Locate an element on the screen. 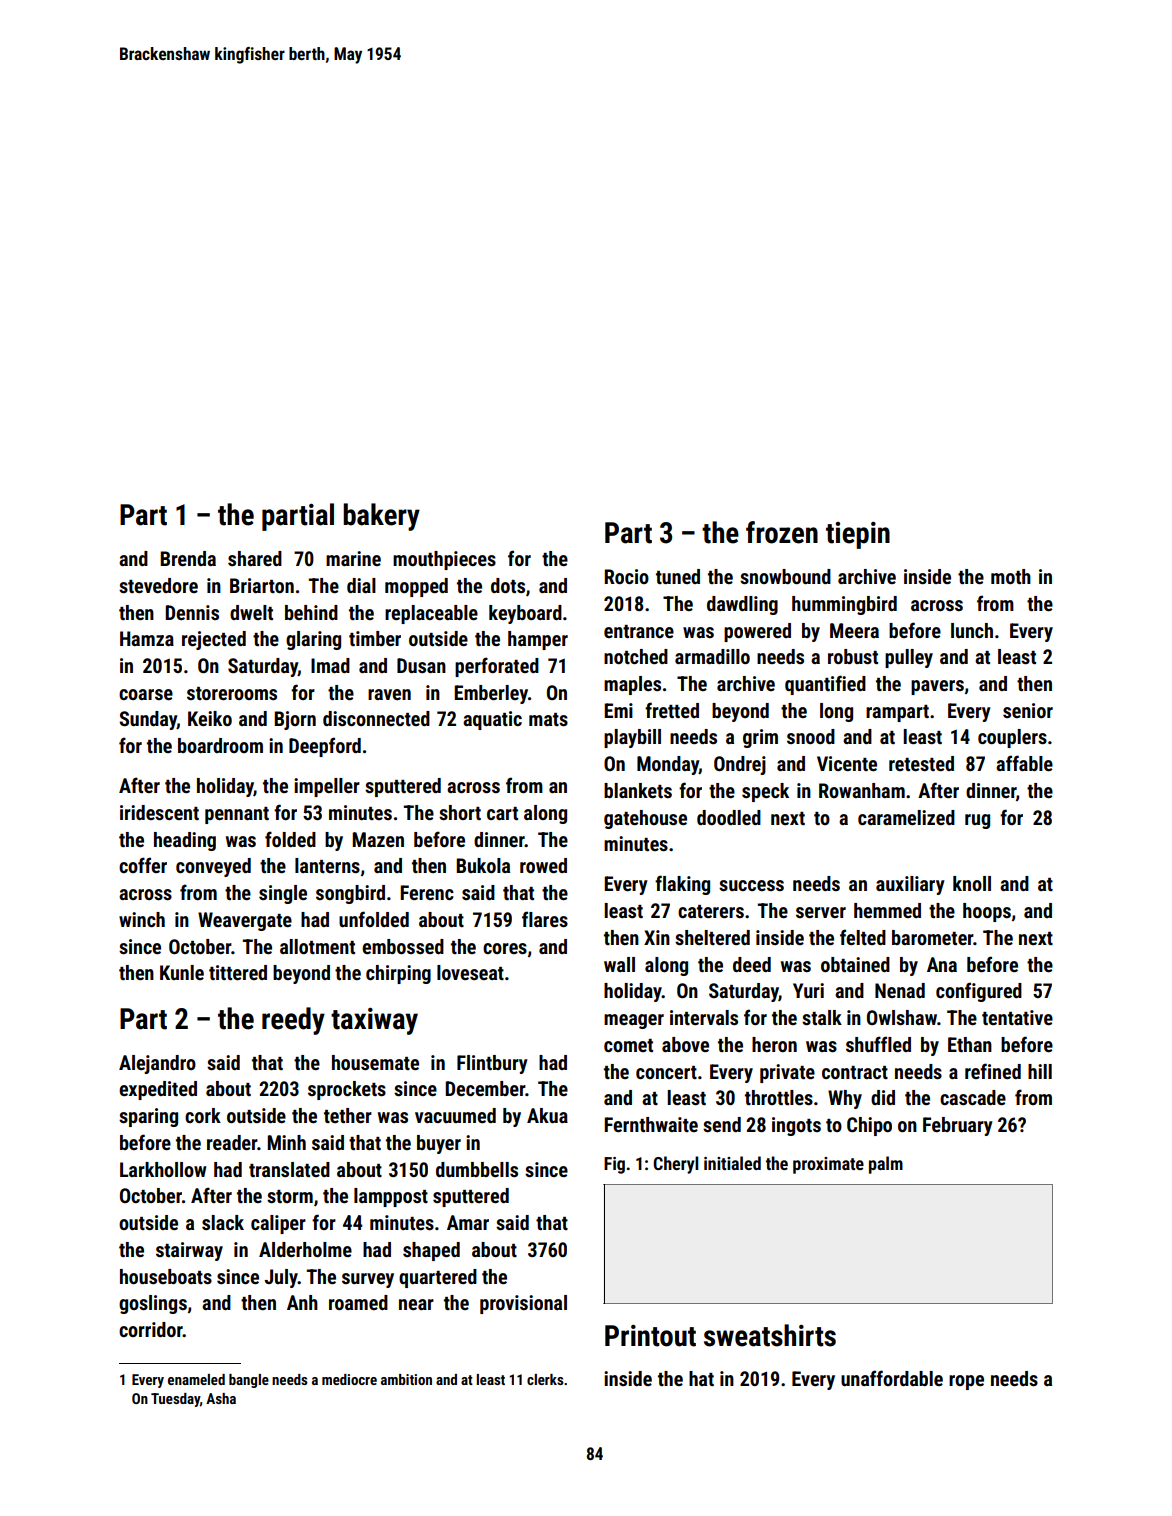 The height and width of the screenshot is (1516, 1172). gatehouse is located at coordinates (645, 819).
